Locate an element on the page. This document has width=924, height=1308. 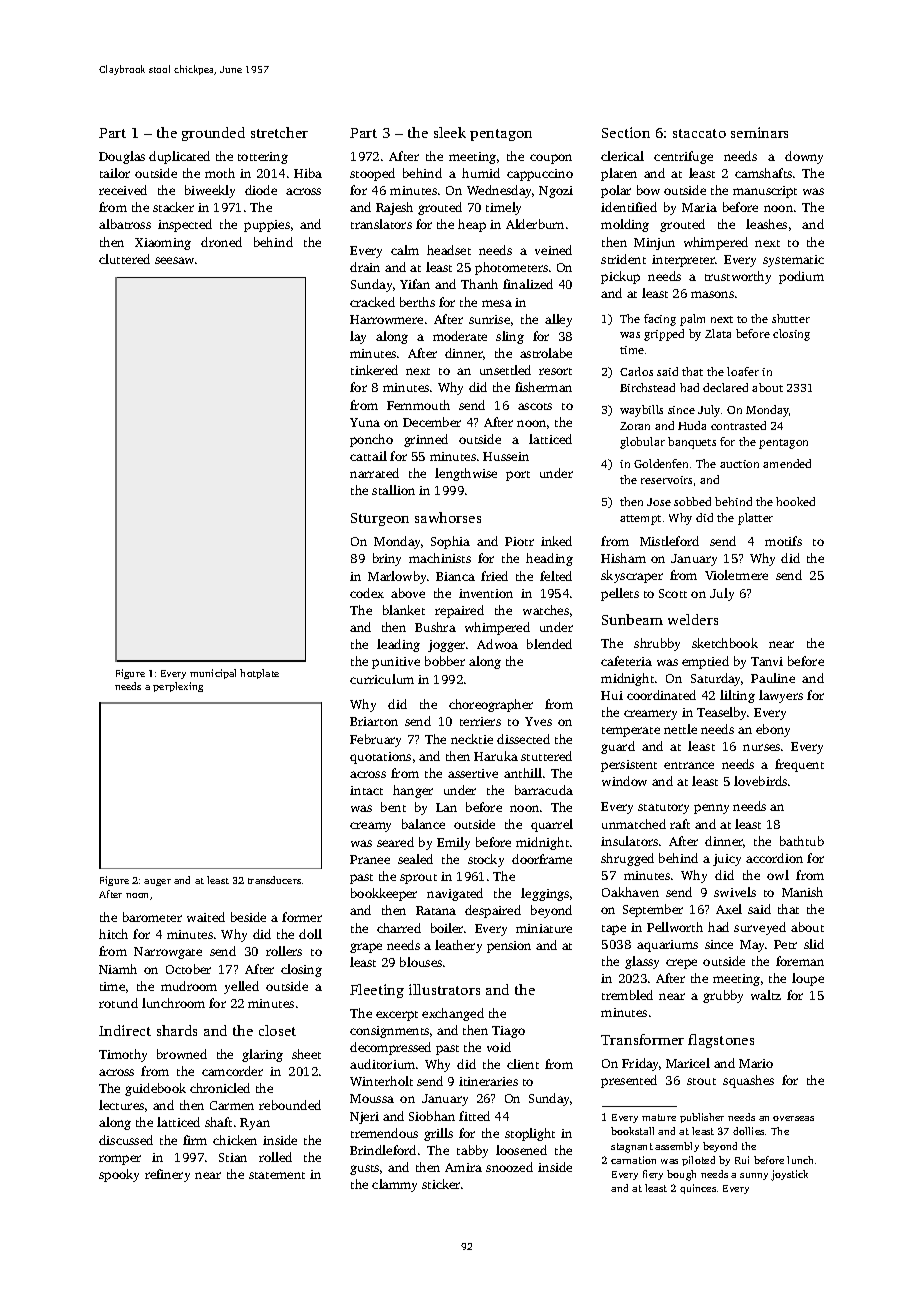
facing is located at coordinates (660, 320).
